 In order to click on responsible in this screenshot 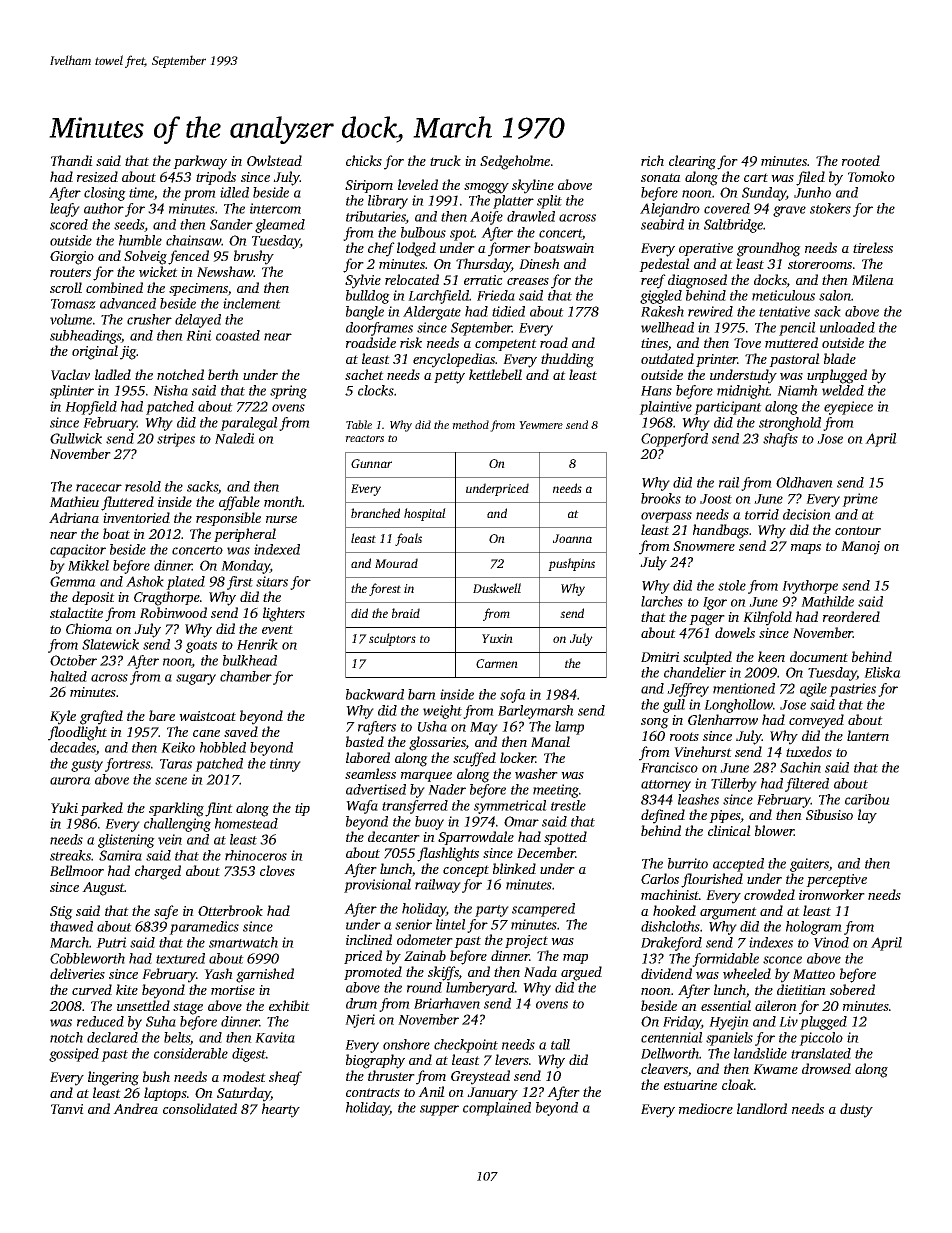, I will do `click(228, 519)`.
